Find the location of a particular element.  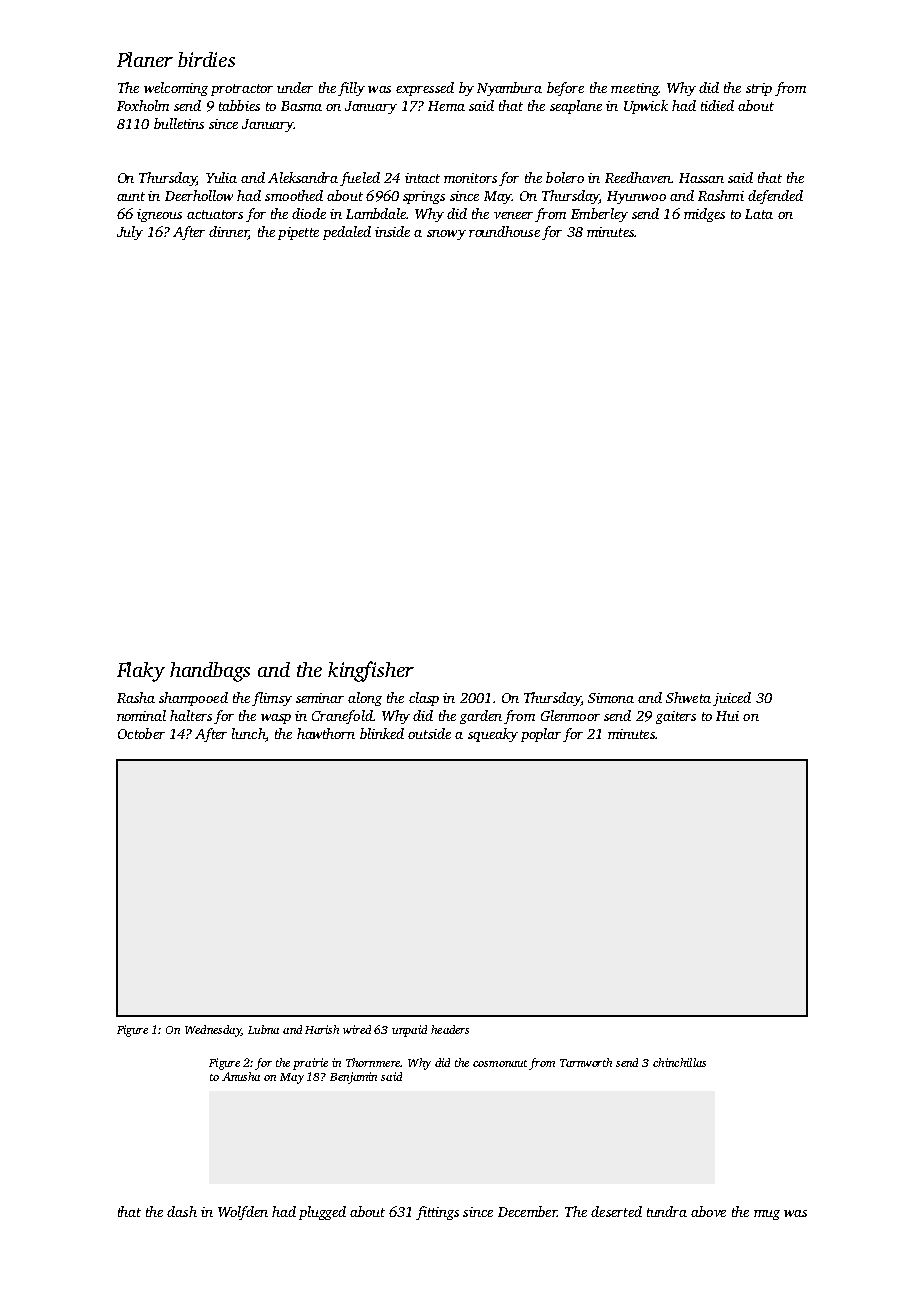

snowy is located at coordinates (446, 235).
